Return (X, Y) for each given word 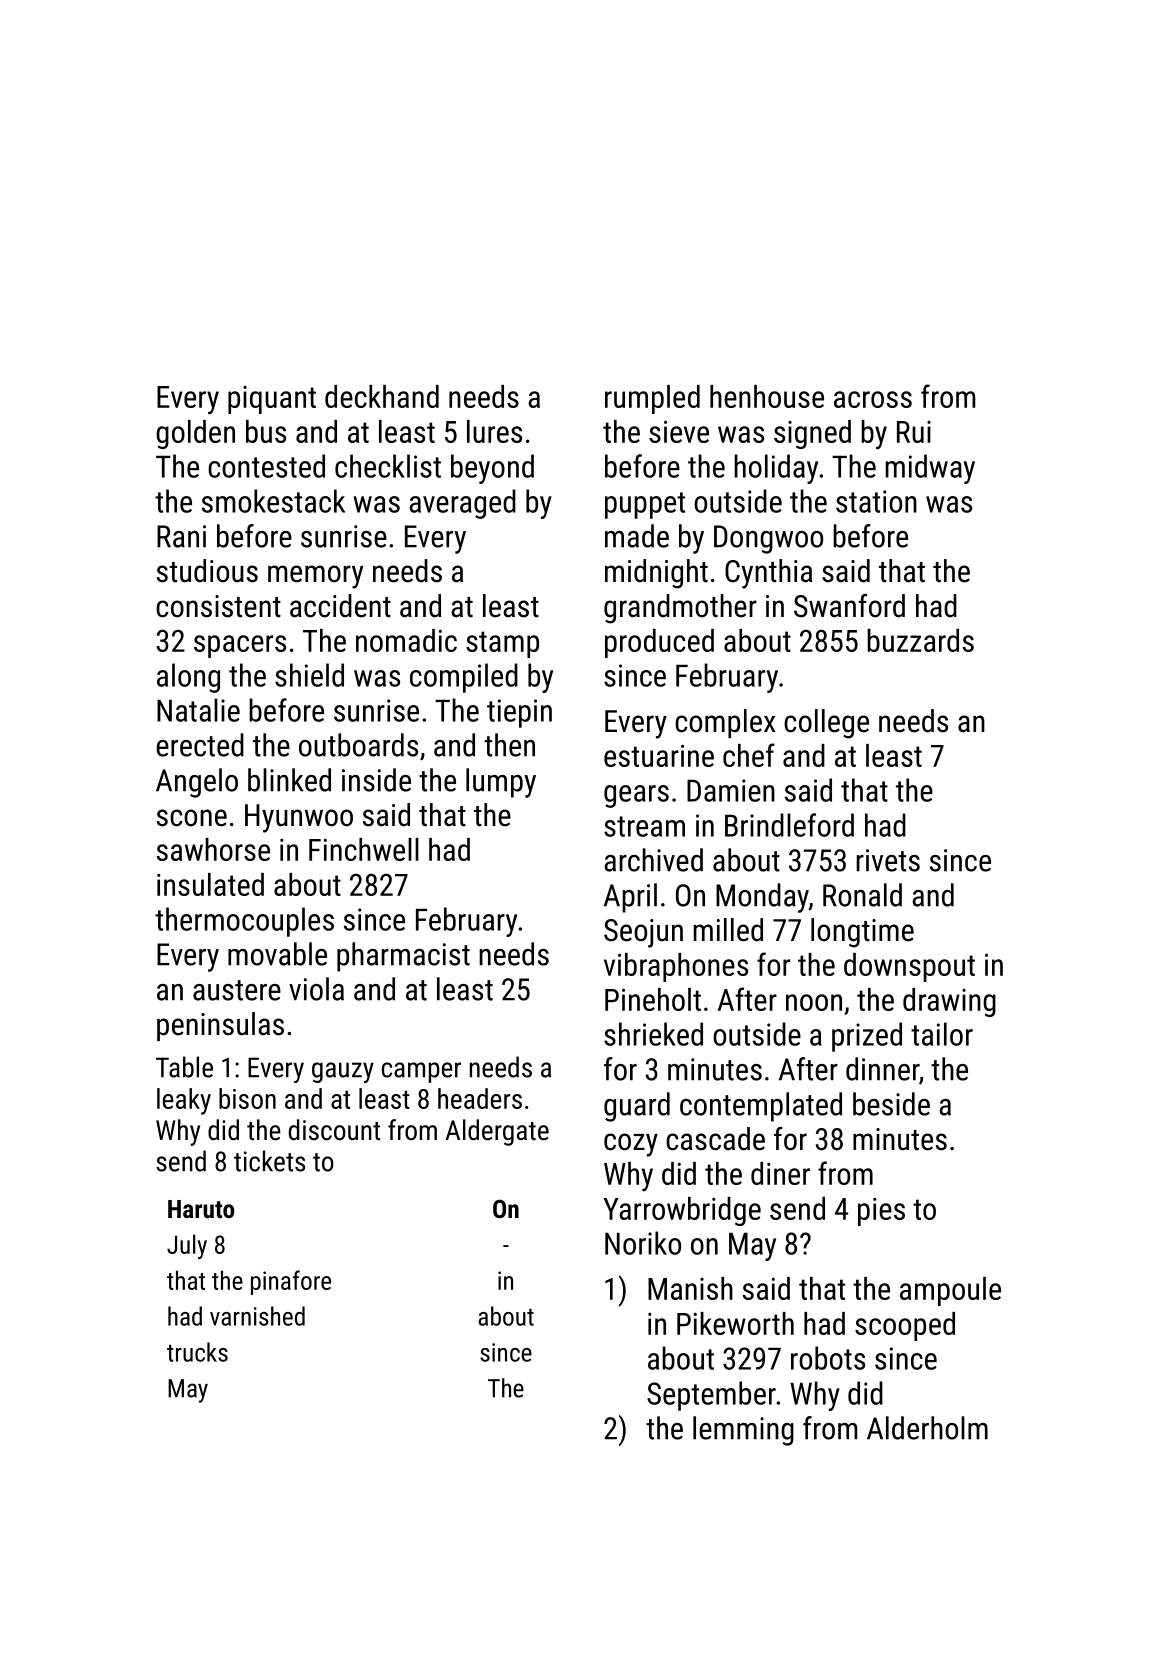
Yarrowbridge (682, 1211)
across (873, 399)
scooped (905, 1326)
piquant (272, 400)
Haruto (201, 1209)
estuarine (659, 755)
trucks (197, 1352)
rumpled (652, 399)
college (826, 724)
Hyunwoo (299, 818)
